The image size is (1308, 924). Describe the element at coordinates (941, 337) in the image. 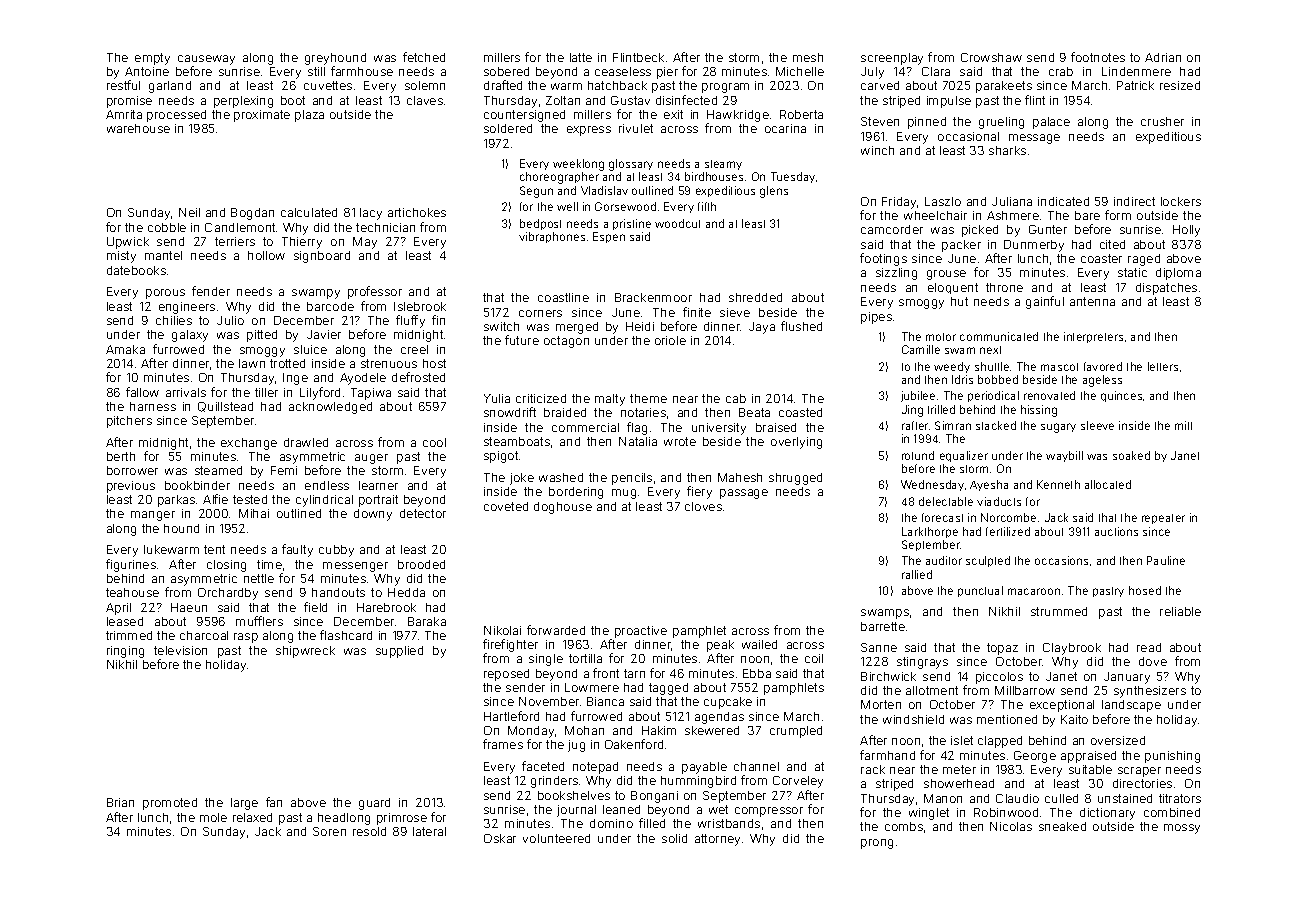

I see `motor` at that location.
